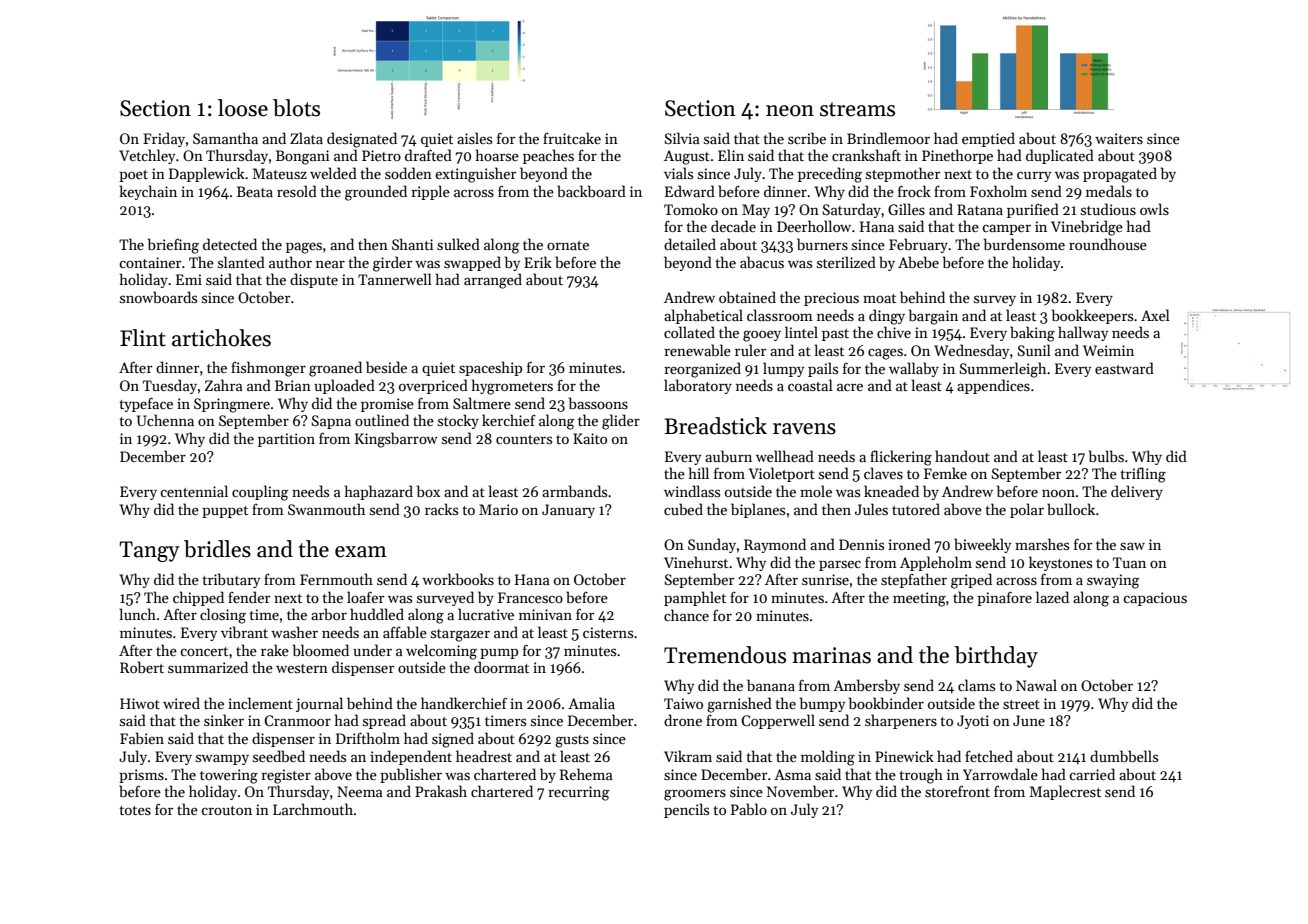 The image size is (1308, 924). Describe the element at coordinates (957, 791) in the image. I see `storefront` at that location.
